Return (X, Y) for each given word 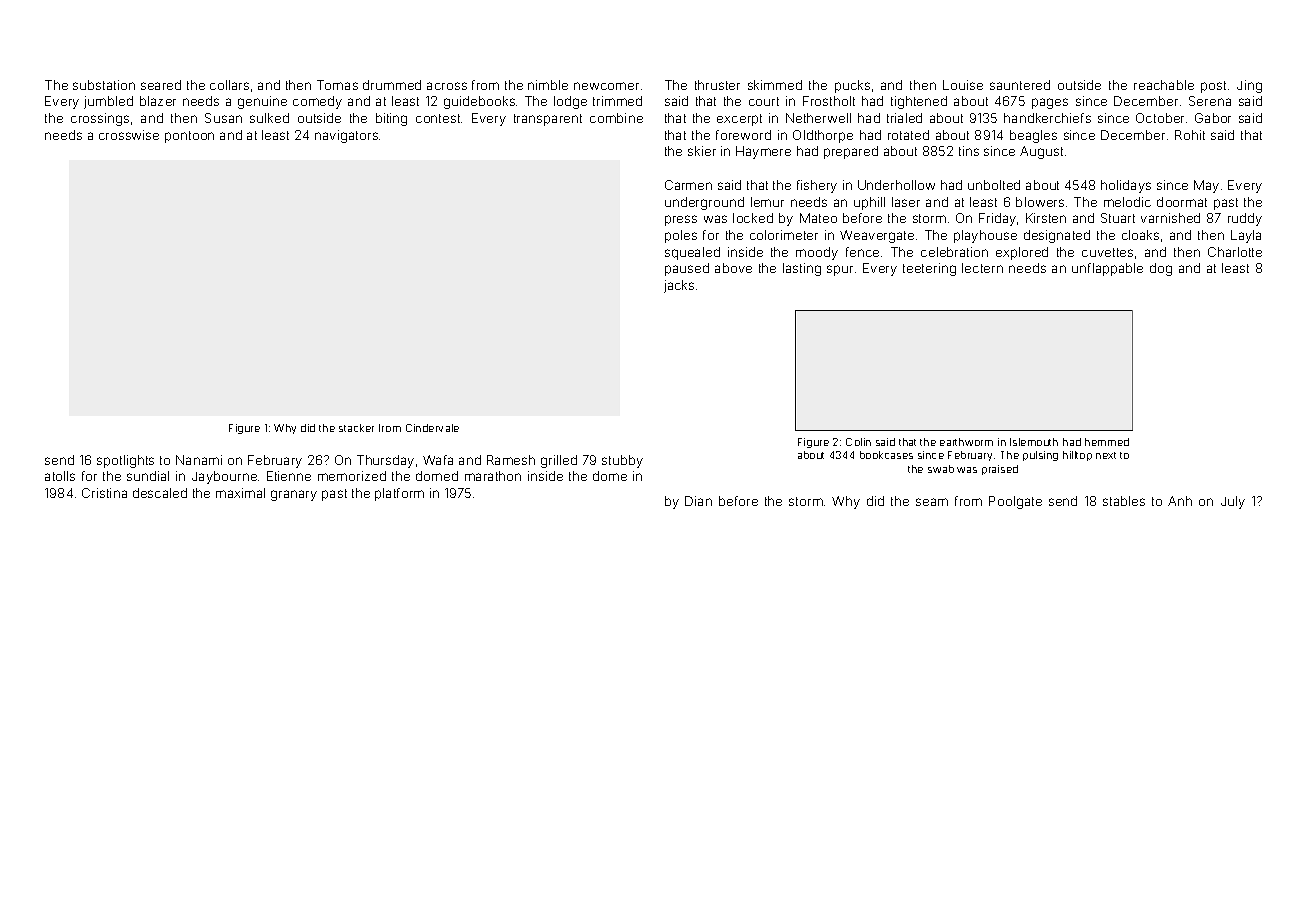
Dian (698, 501)
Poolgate (1015, 502)
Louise (963, 85)
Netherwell (818, 118)
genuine (262, 102)
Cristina (104, 493)
